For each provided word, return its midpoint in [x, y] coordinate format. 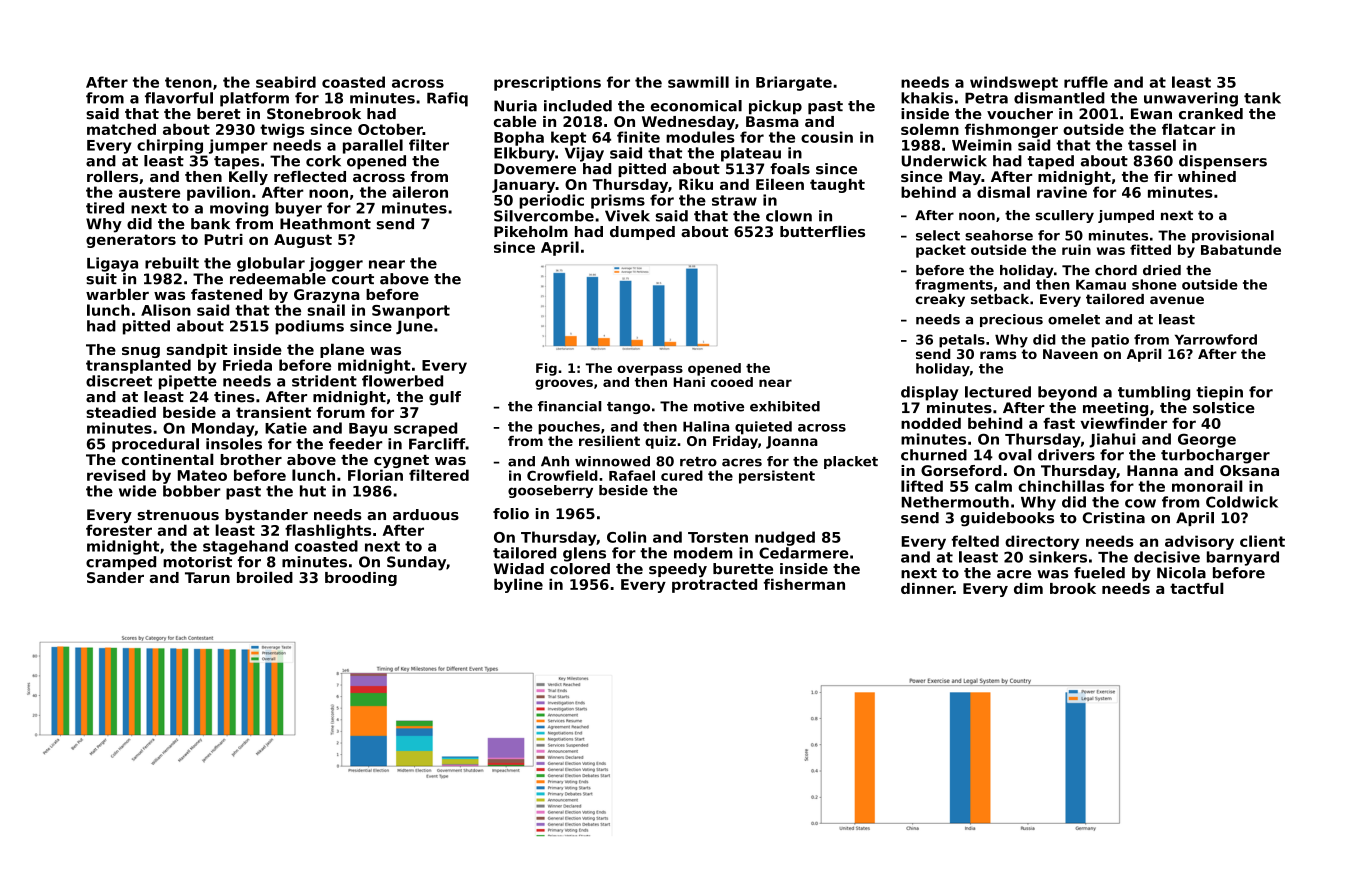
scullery [1065, 216]
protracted [714, 585]
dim [1028, 588]
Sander [115, 577]
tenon [188, 82]
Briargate [794, 83]
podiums [309, 327]
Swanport [411, 312]
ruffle [1086, 82]
